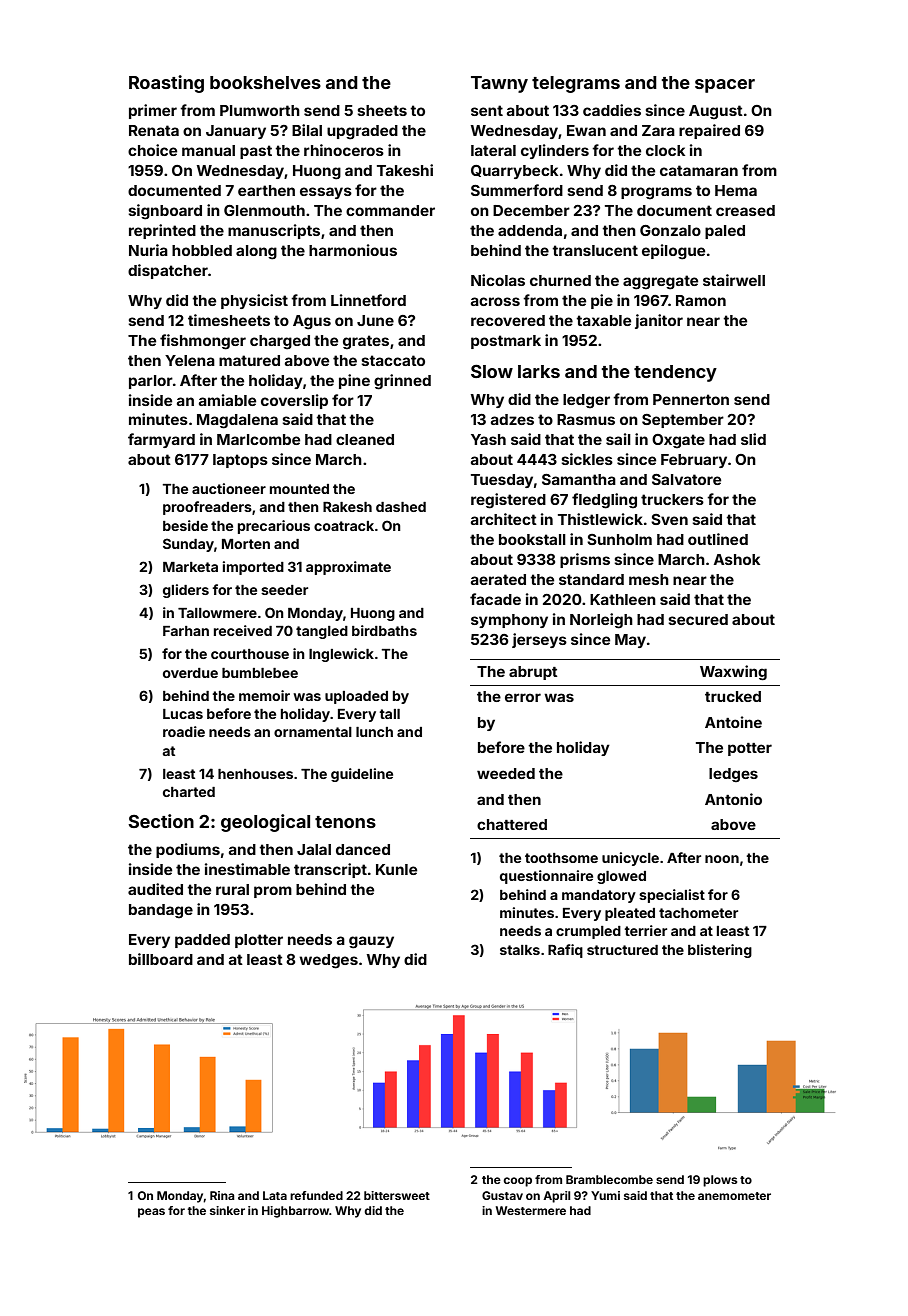 The width and height of the page is (908, 1316). What do you see at coordinates (587, 459) in the page?
I see `sickles` at bounding box center [587, 459].
